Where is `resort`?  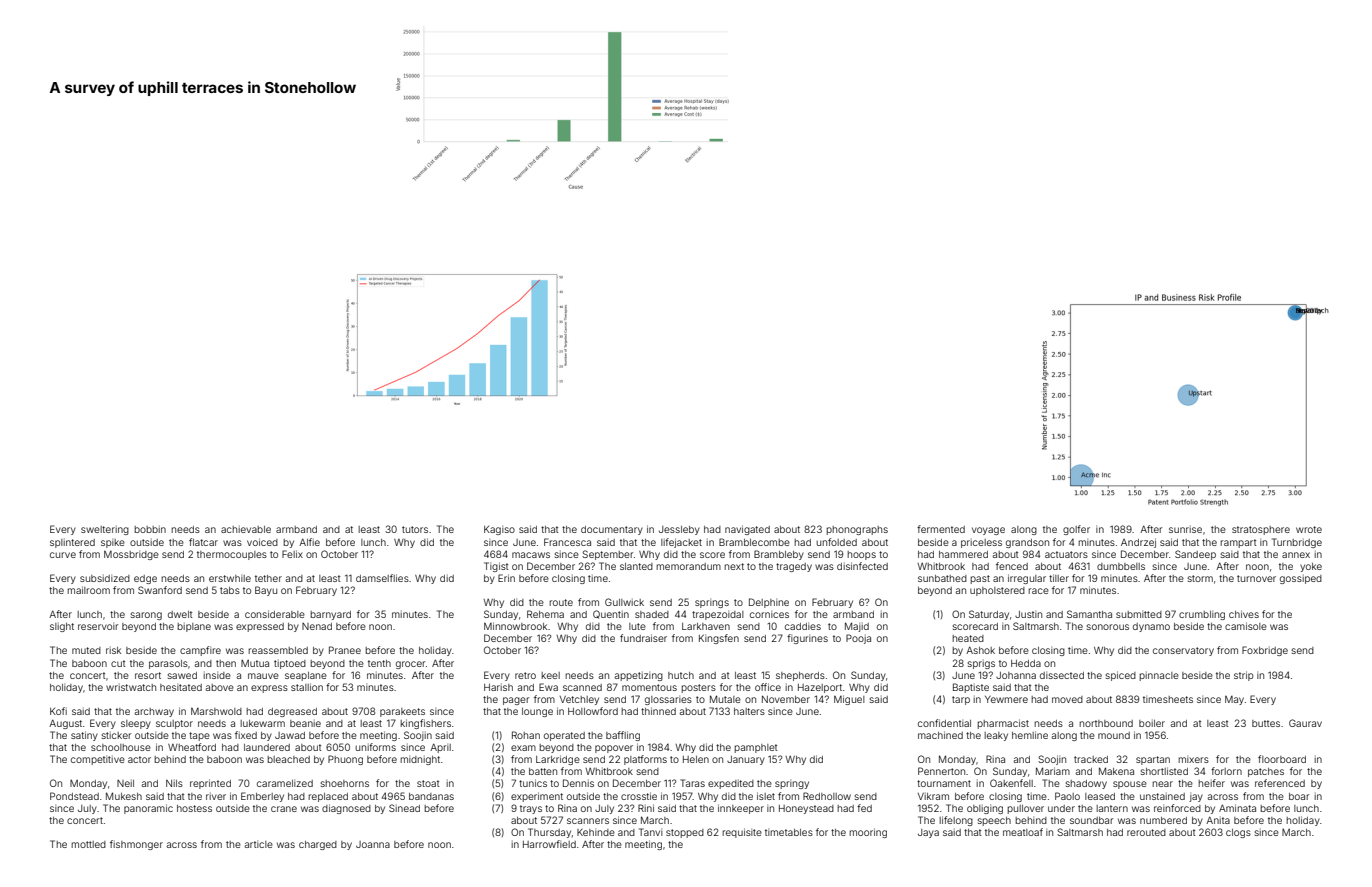 resort is located at coordinates (148, 675).
